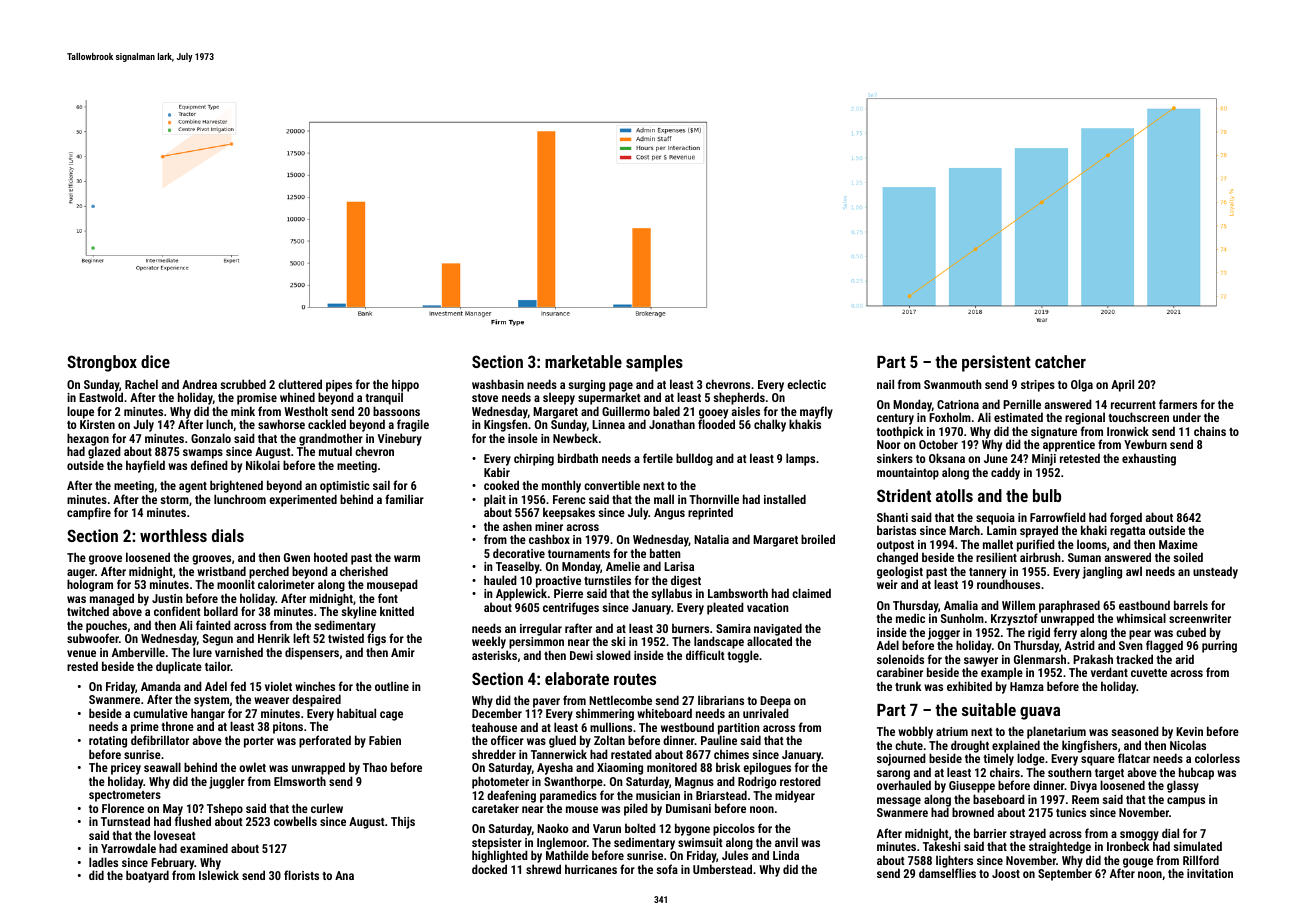 This screenshot has height=924, width=1308. I want to click on atolls, so click(954, 495).
